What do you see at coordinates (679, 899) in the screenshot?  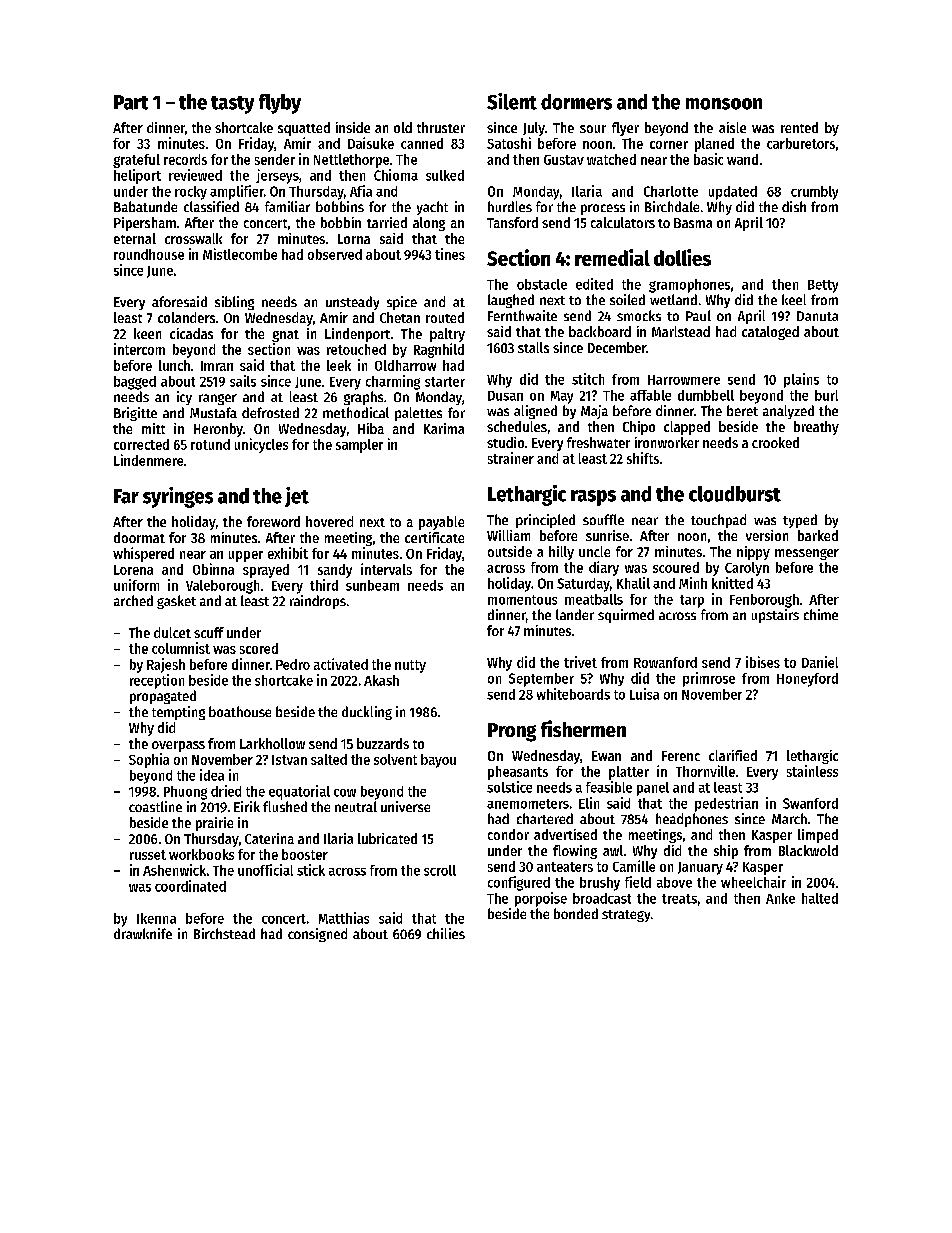 I see `treats` at bounding box center [679, 899].
